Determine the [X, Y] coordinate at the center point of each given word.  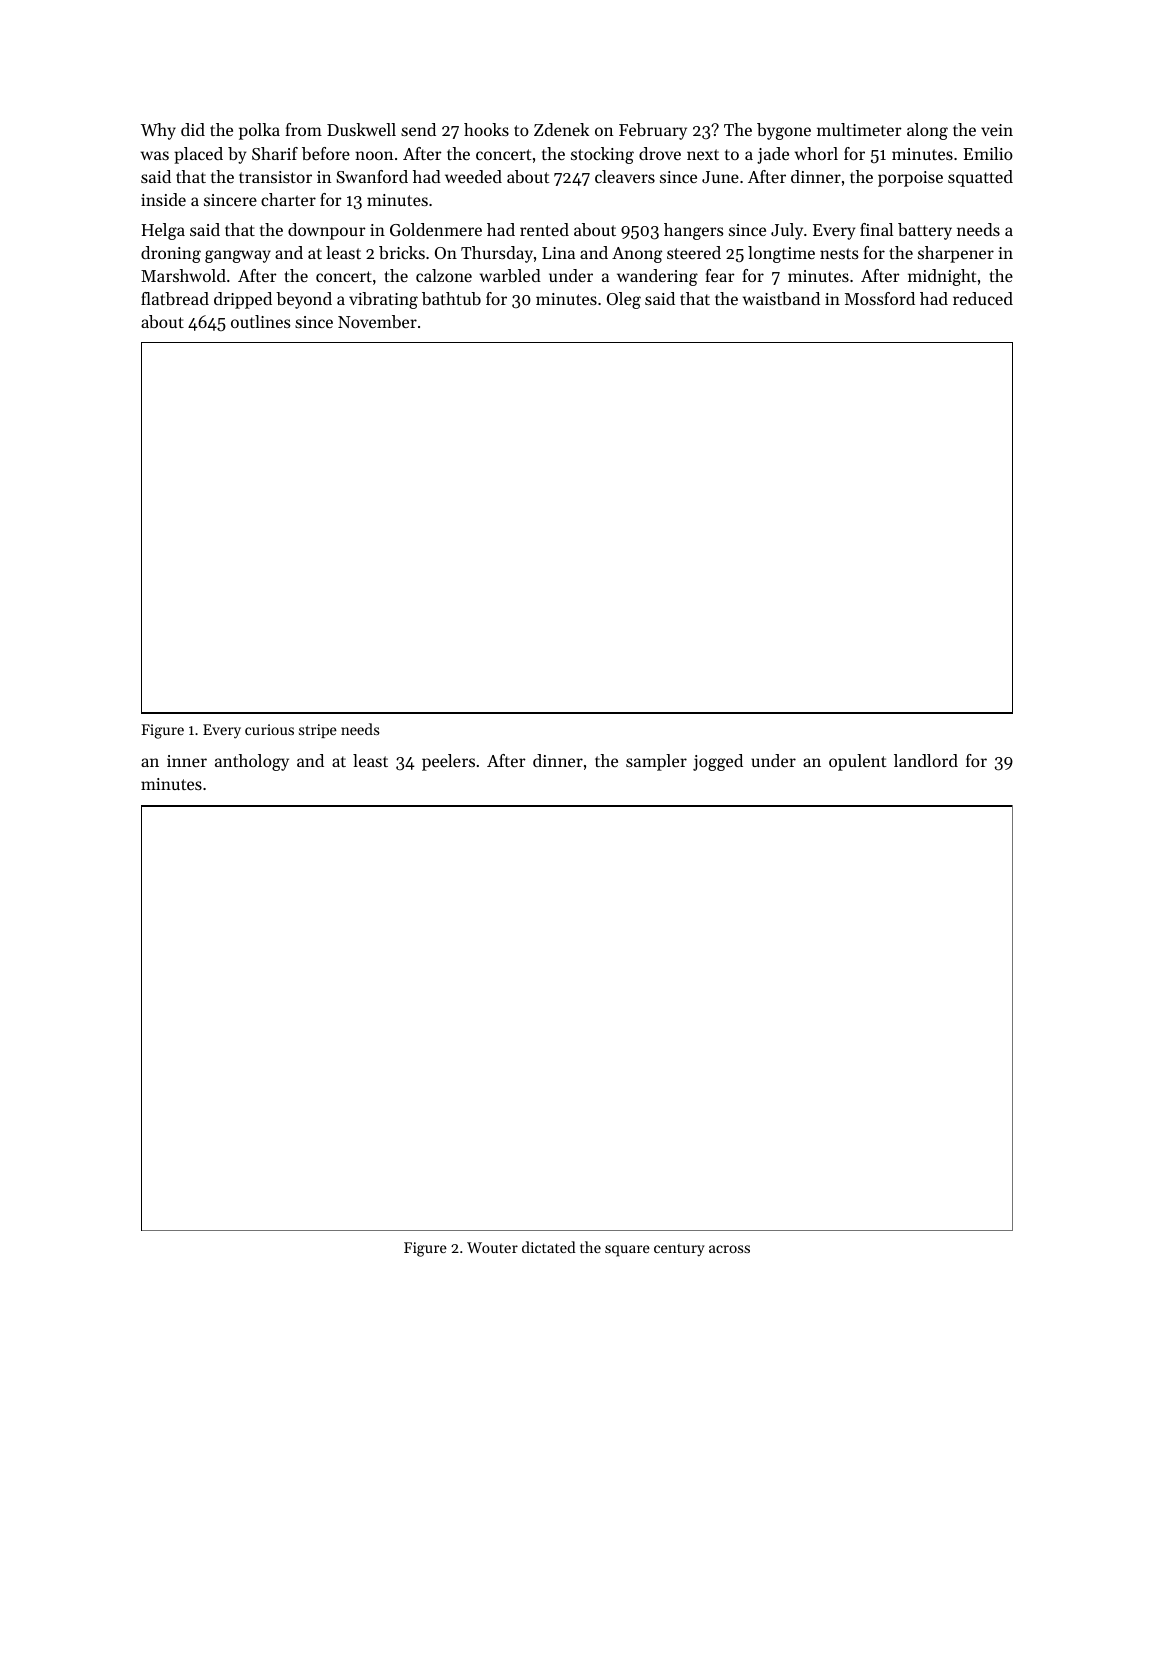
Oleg [624, 300]
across [729, 1249]
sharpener [956, 254]
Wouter [492, 1247]
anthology [252, 762]
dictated [549, 1247]
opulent [857, 762]
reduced [983, 298]
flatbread [175, 298]
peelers [448, 762]
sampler [656, 762]
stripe [318, 731]
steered [694, 252]
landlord [926, 760]
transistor [275, 177]
